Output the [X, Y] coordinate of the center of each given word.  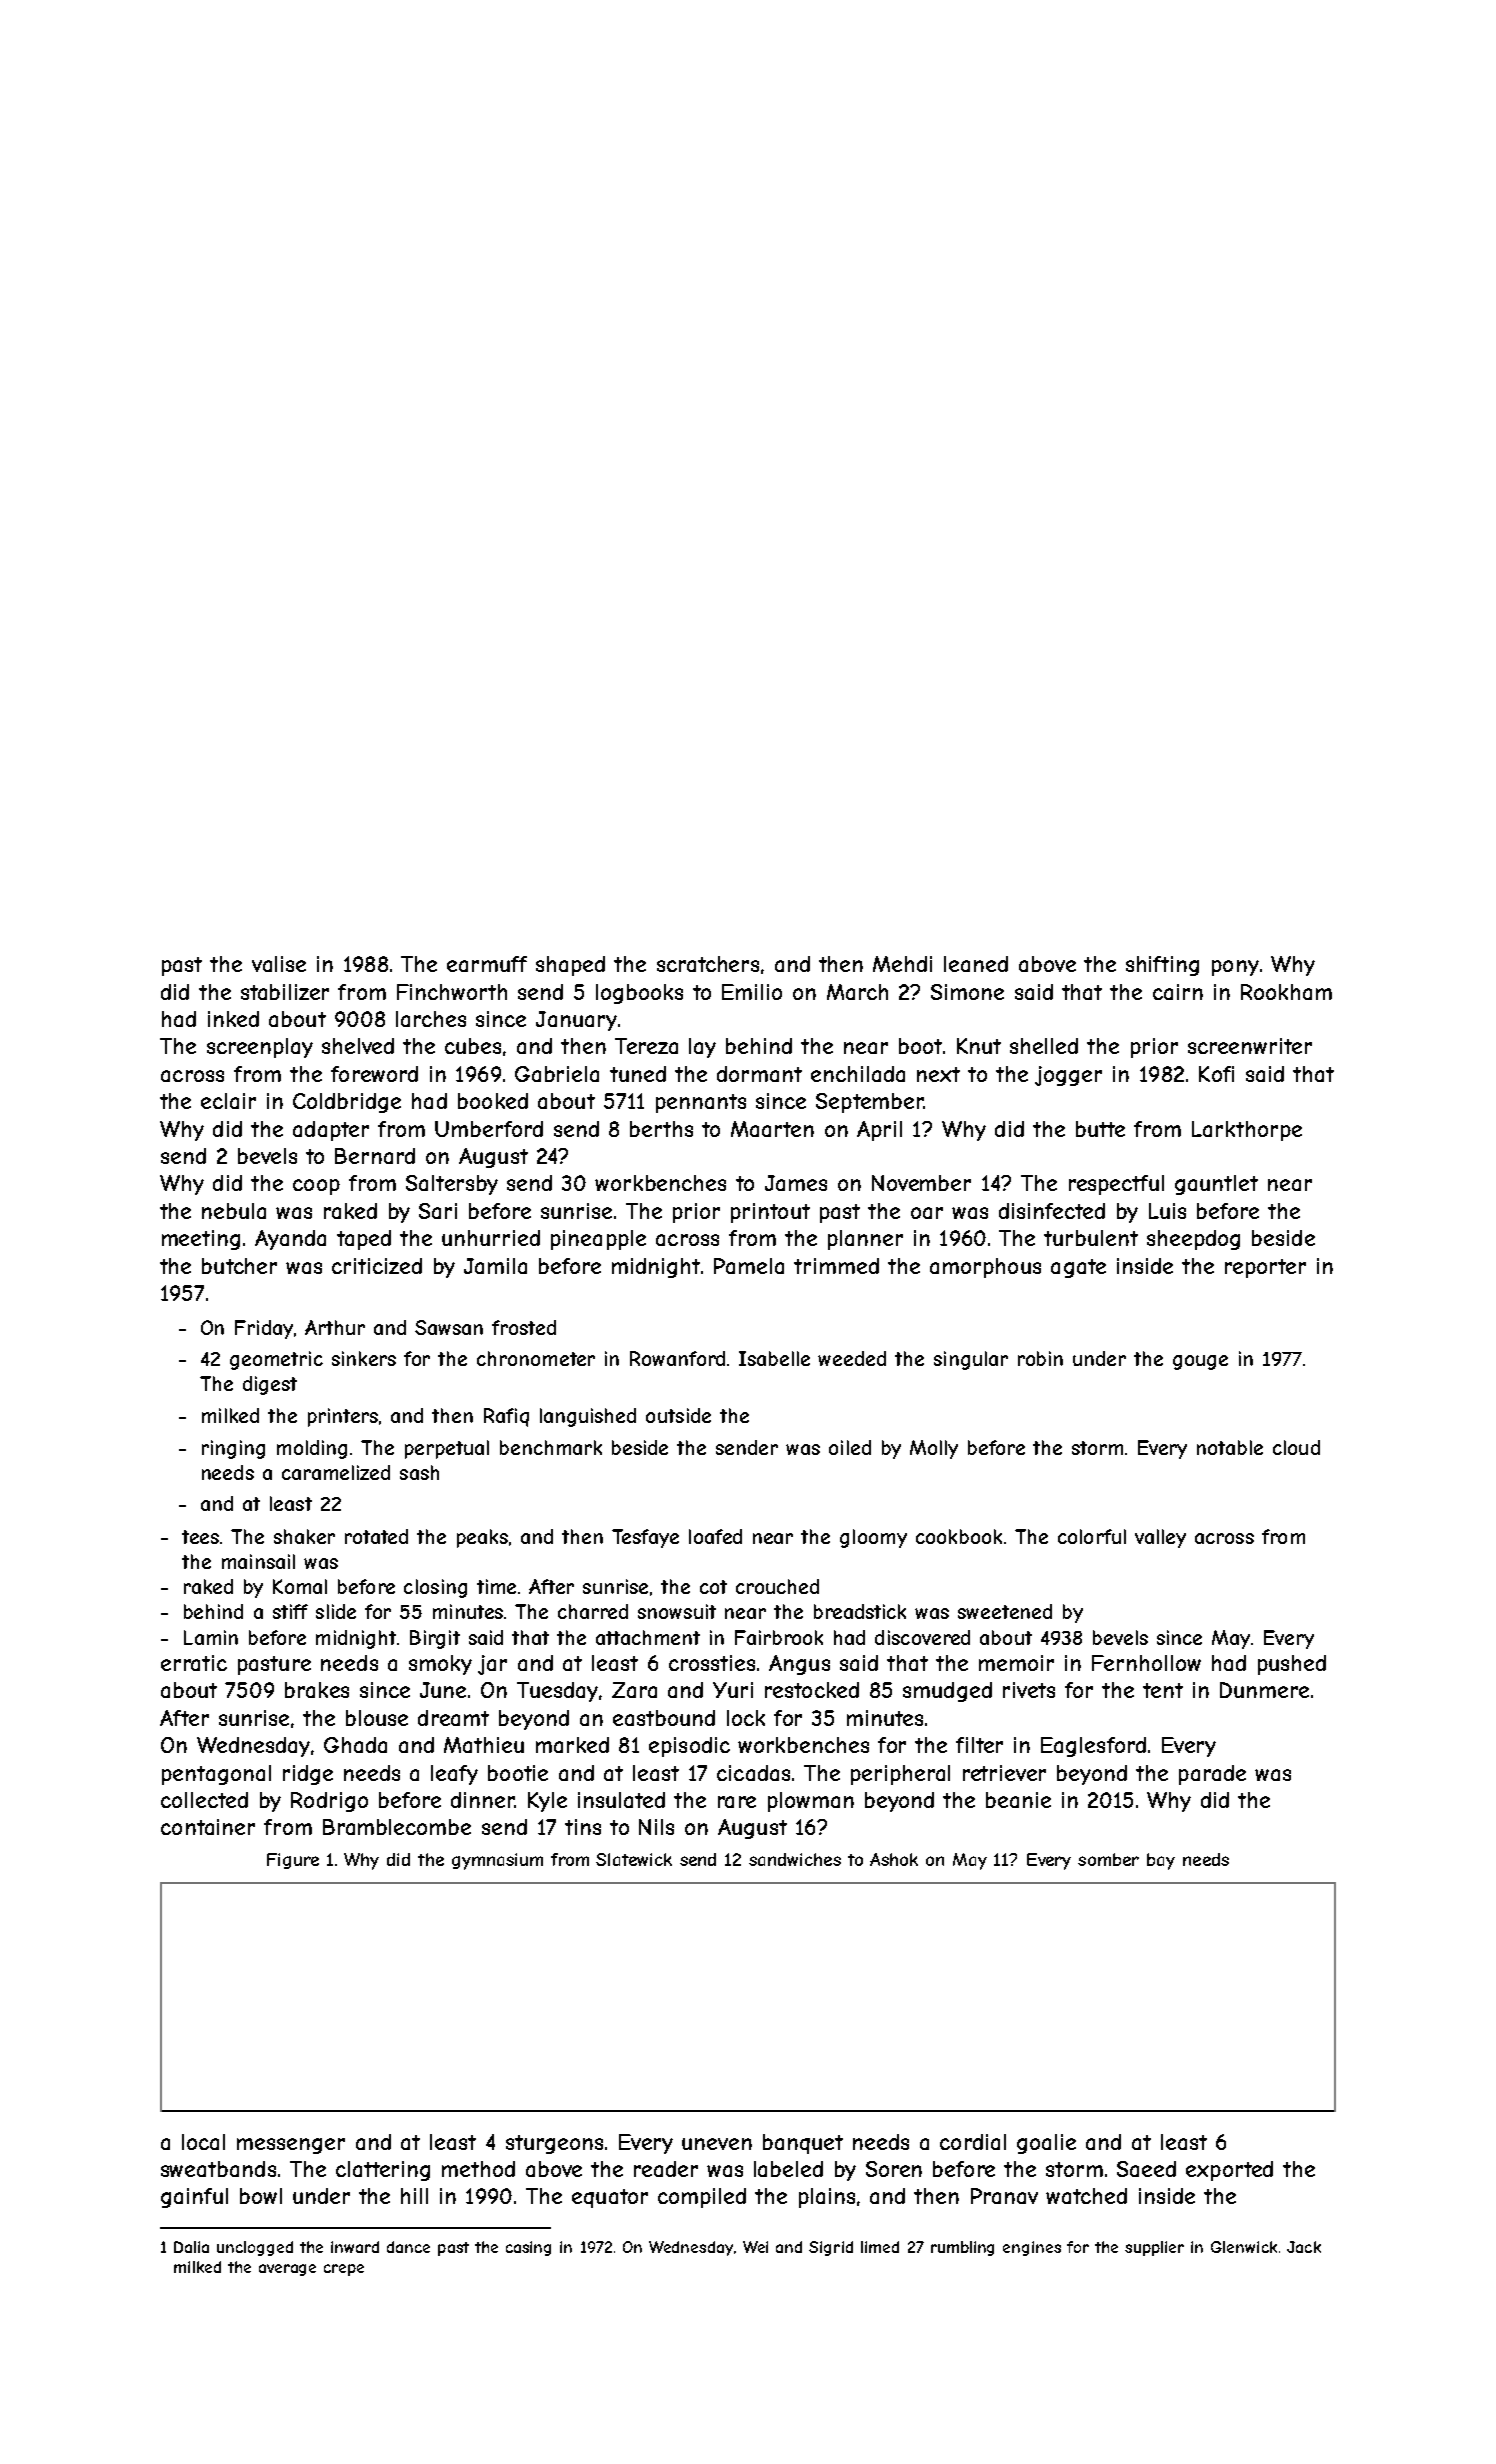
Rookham [1286, 992]
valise [279, 964]
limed [880, 2247]
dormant [759, 1074]
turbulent [1091, 1238]
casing [528, 2248]
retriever [1004, 1773]
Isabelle [774, 1358]
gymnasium [497, 1861]
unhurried [491, 1238]
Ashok [894, 1859]
